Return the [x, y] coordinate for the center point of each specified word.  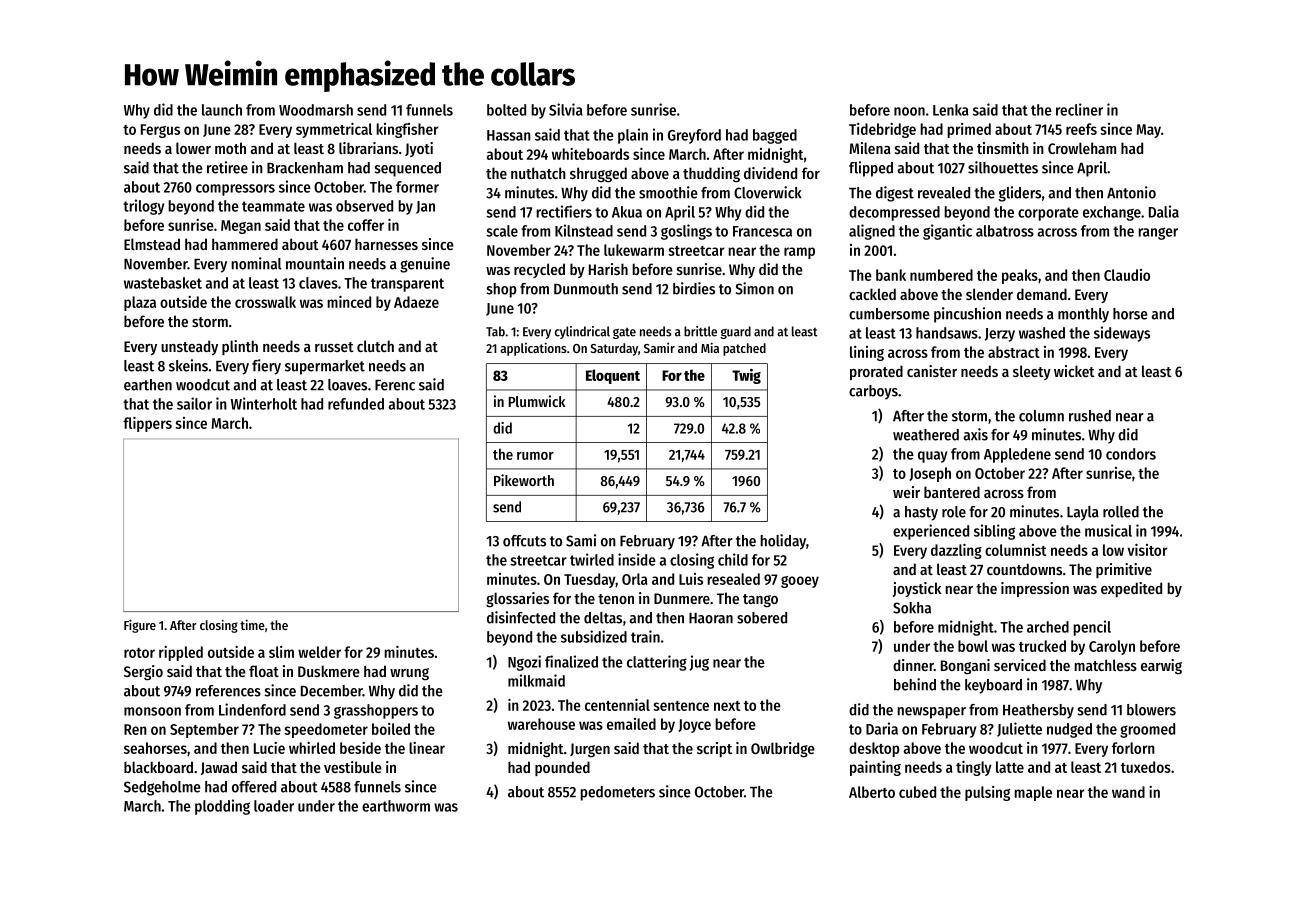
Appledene [1017, 455]
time [252, 624]
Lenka [951, 110]
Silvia [566, 109]
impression [1035, 589]
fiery [266, 367]
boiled [391, 729]
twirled [592, 559]
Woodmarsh [316, 110]
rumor [535, 456]
